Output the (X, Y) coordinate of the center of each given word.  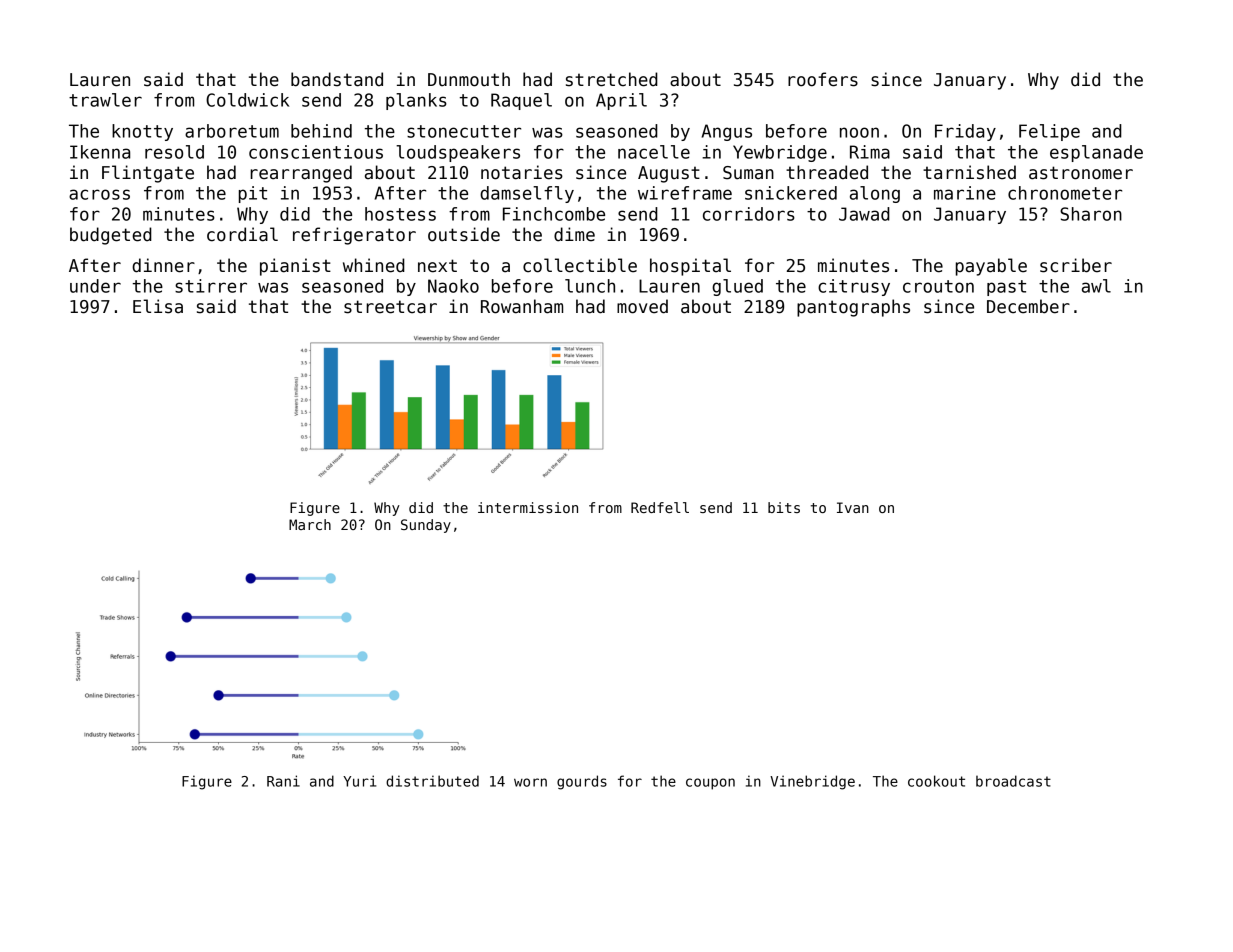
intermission (528, 507)
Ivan (853, 507)
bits (784, 507)
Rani (283, 781)
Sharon (1091, 214)
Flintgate (148, 174)
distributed (432, 781)
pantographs (853, 308)
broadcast (1013, 781)
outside (464, 234)
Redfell (660, 507)
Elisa (158, 306)
